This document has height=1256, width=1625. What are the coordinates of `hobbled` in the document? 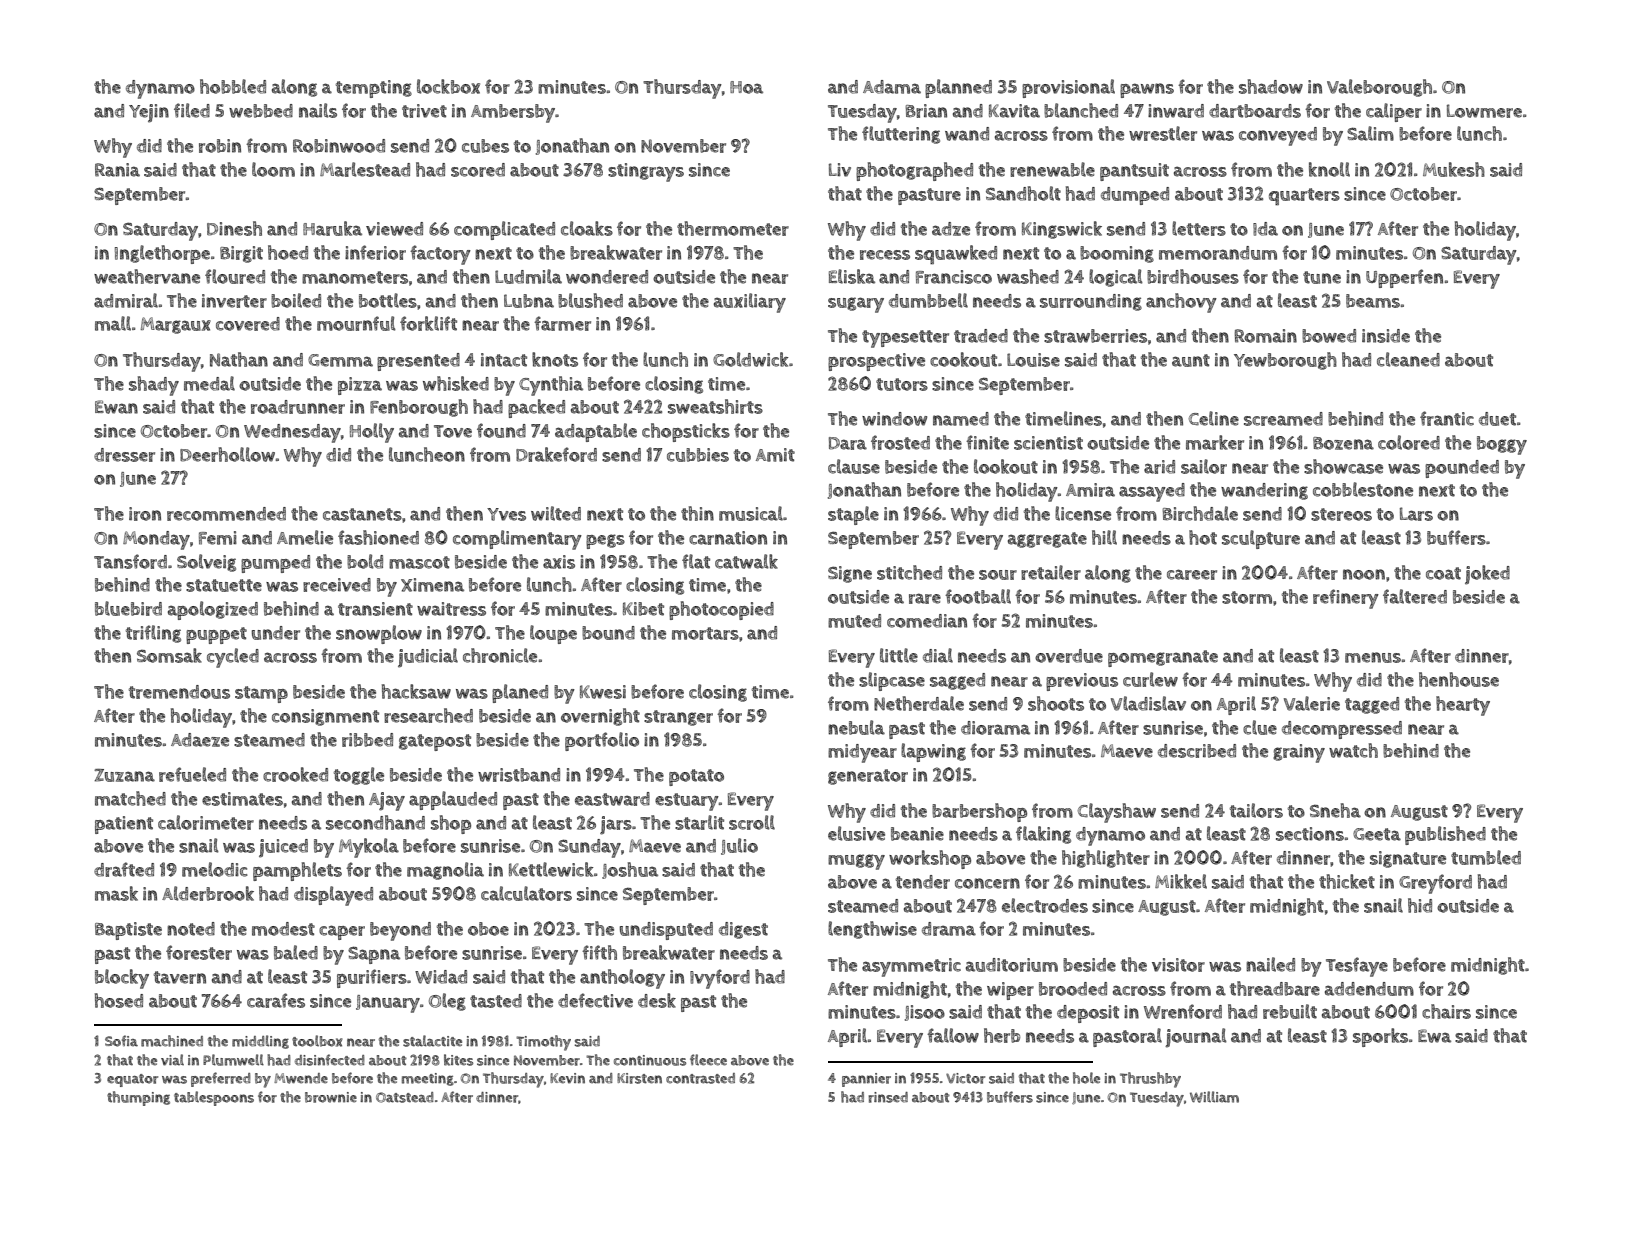 It's located at (233, 86).
